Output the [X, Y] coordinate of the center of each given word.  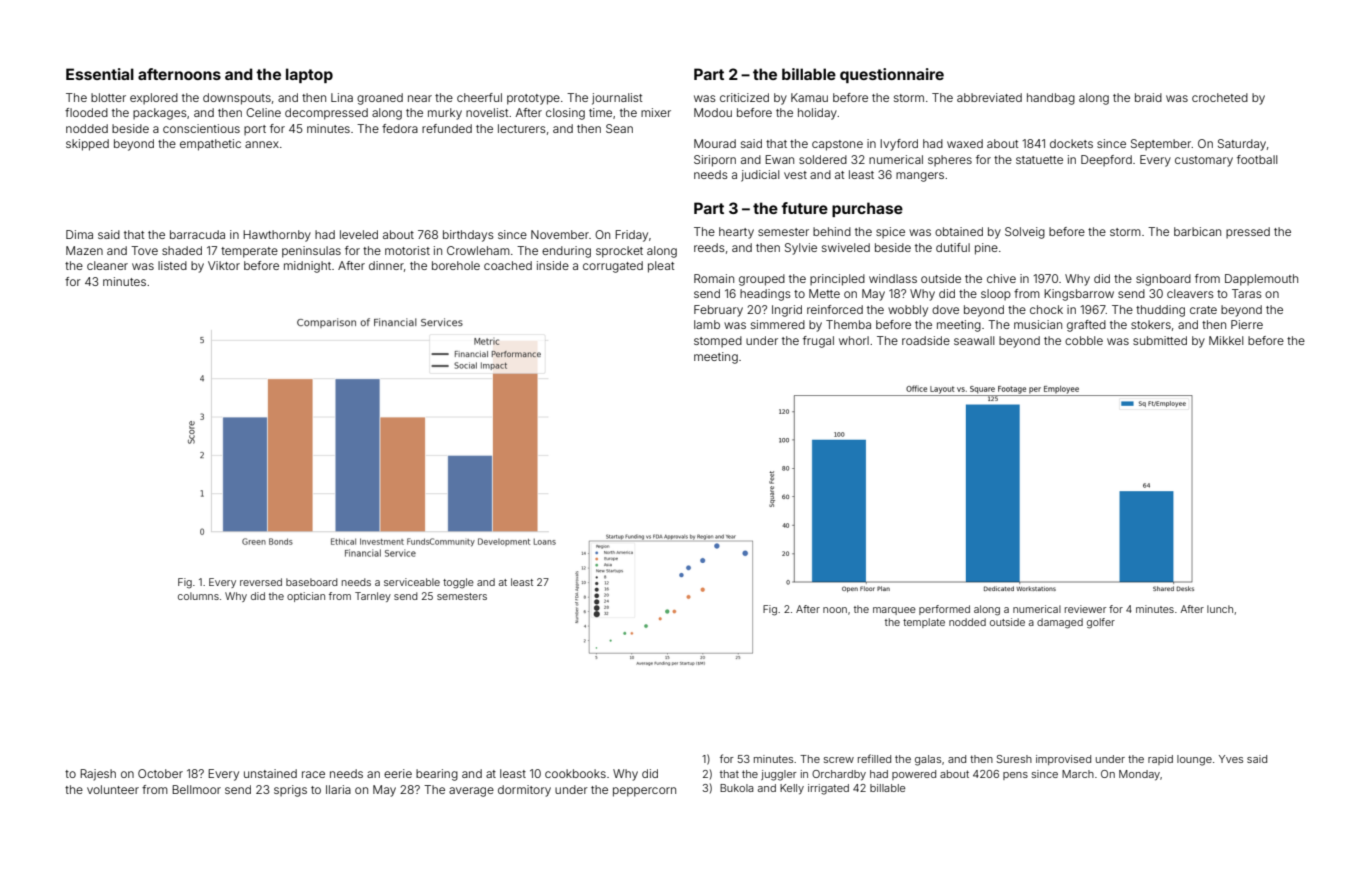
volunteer [113, 789]
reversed [261, 582]
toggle [458, 583]
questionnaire [892, 75]
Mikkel [1226, 340]
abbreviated [989, 97]
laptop [309, 75]
